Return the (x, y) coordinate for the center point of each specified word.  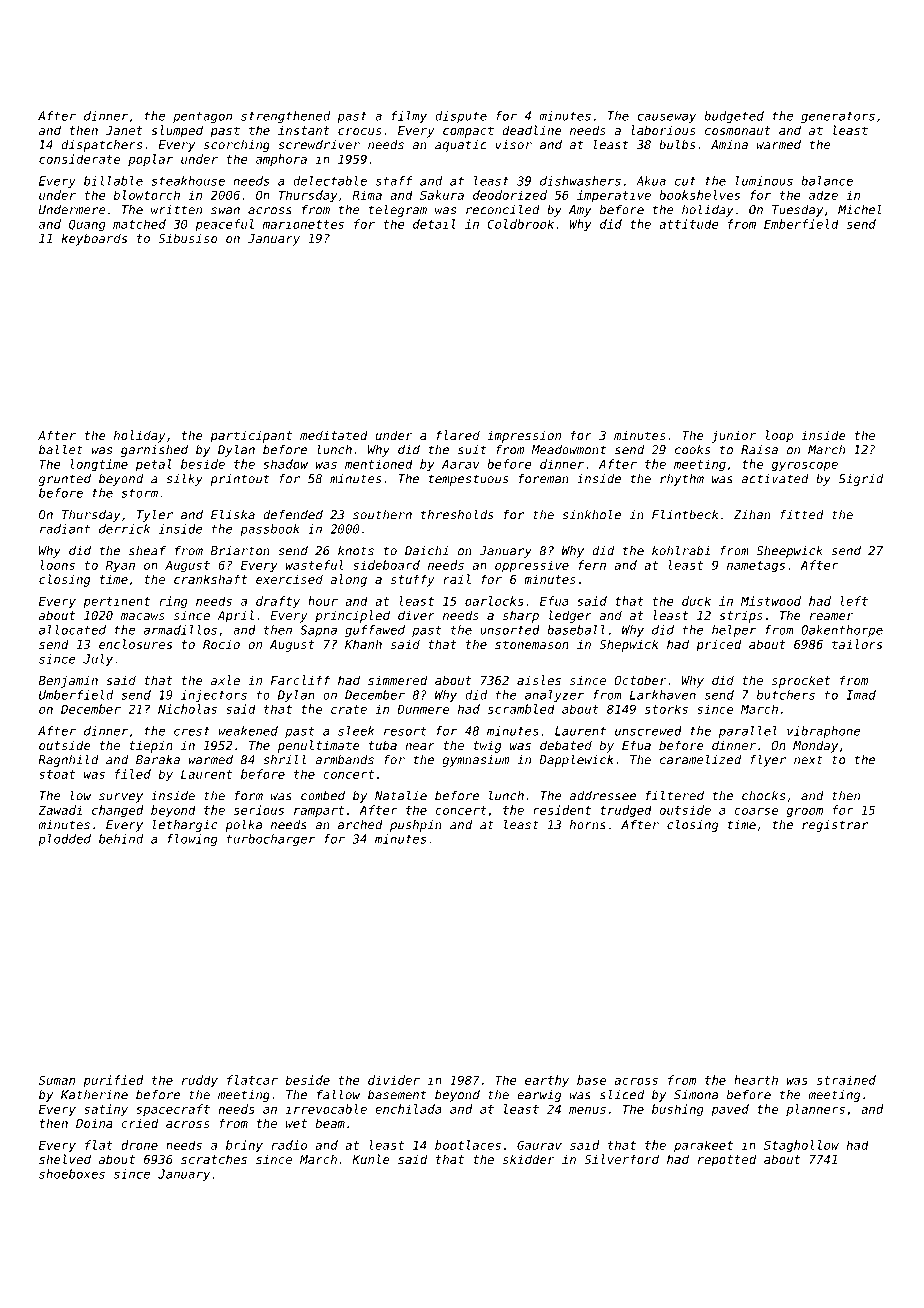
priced (718, 645)
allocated (72, 630)
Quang (87, 225)
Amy (580, 211)
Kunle (371, 1159)
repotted (727, 1160)
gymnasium (476, 761)
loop (779, 436)
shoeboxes (72, 1174)
